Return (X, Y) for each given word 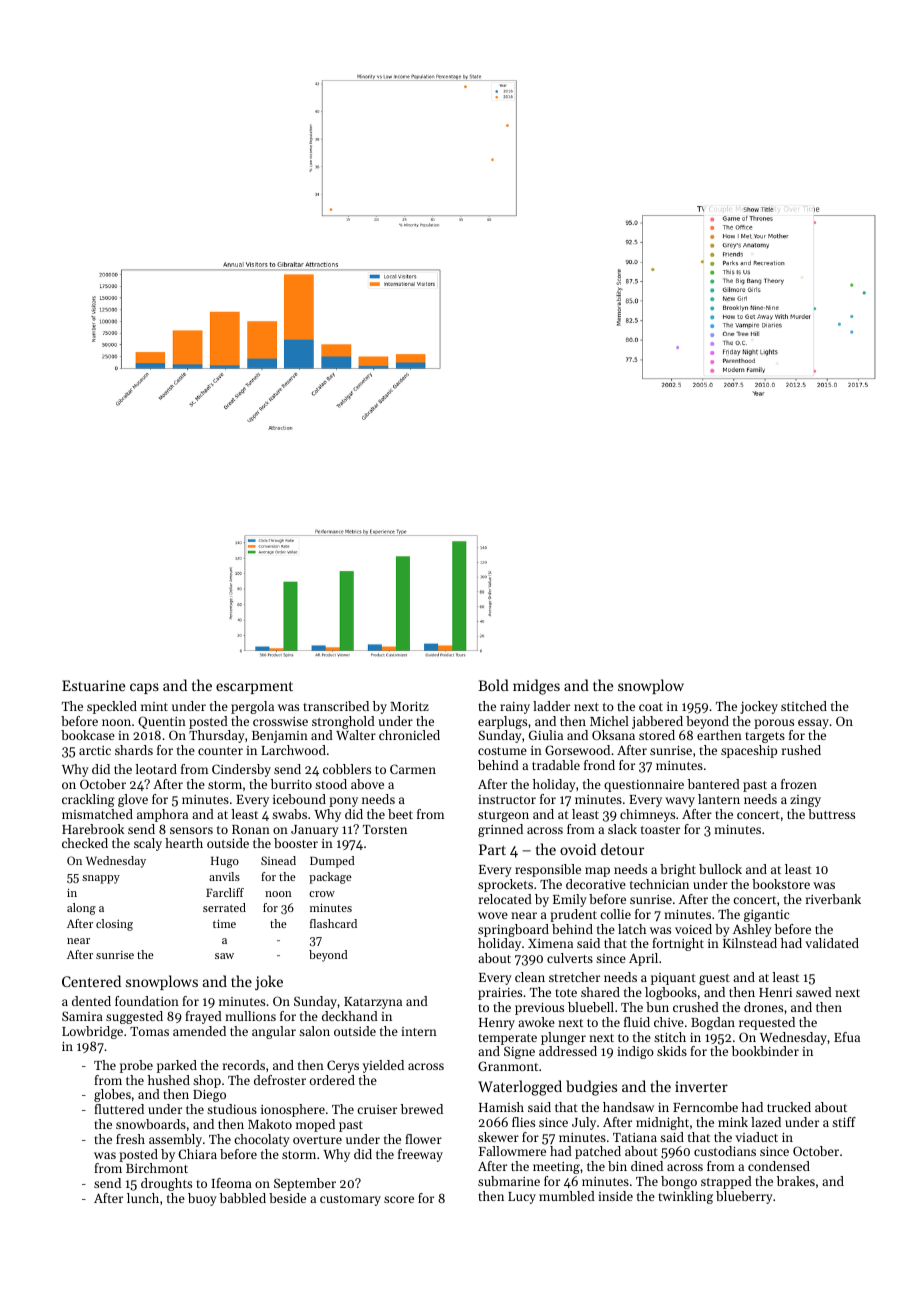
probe (136, 1066)
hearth (184, 843)
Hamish (501, 1107)
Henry (497, 1024)
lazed (766, 1122)
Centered (91, 981)
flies (523, 1122)
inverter (701, 1086)
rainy (515, 708)
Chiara (197, 1154)
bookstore (781, 884)
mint (154, 706)
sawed (814, 992)
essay (813, 724)
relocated (505, 899)
